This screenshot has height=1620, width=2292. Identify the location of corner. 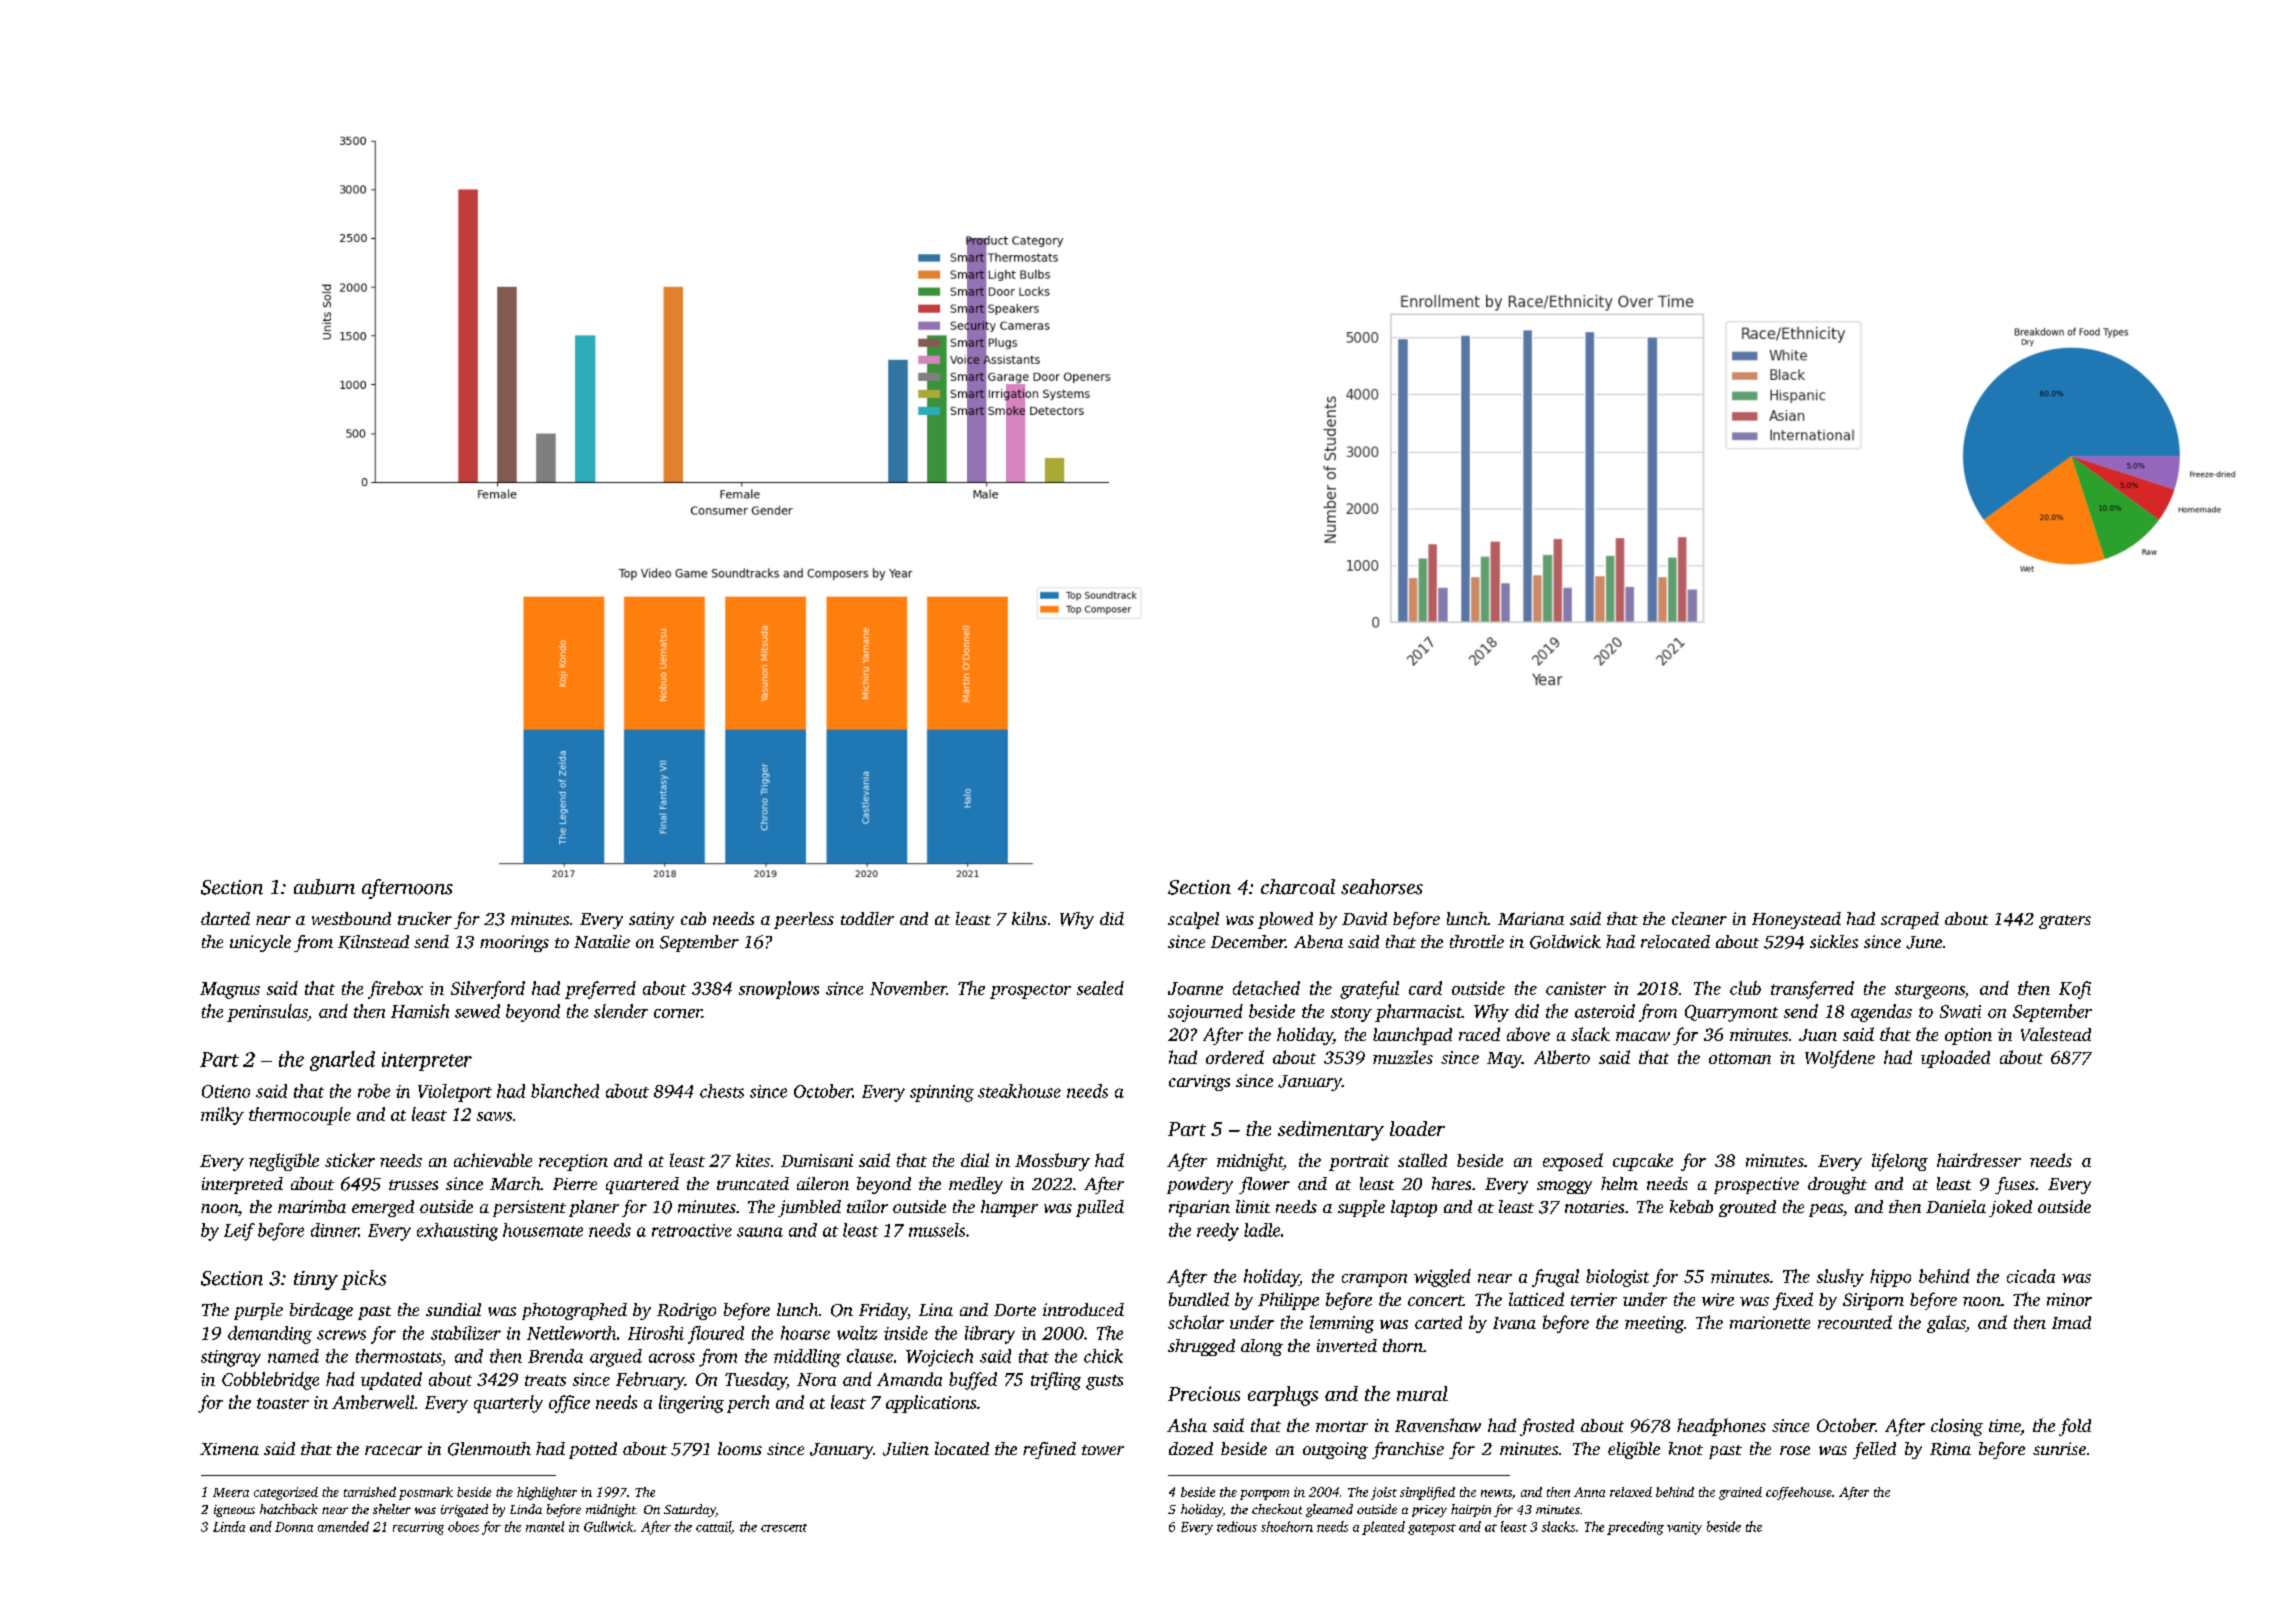
(678, 1013).
